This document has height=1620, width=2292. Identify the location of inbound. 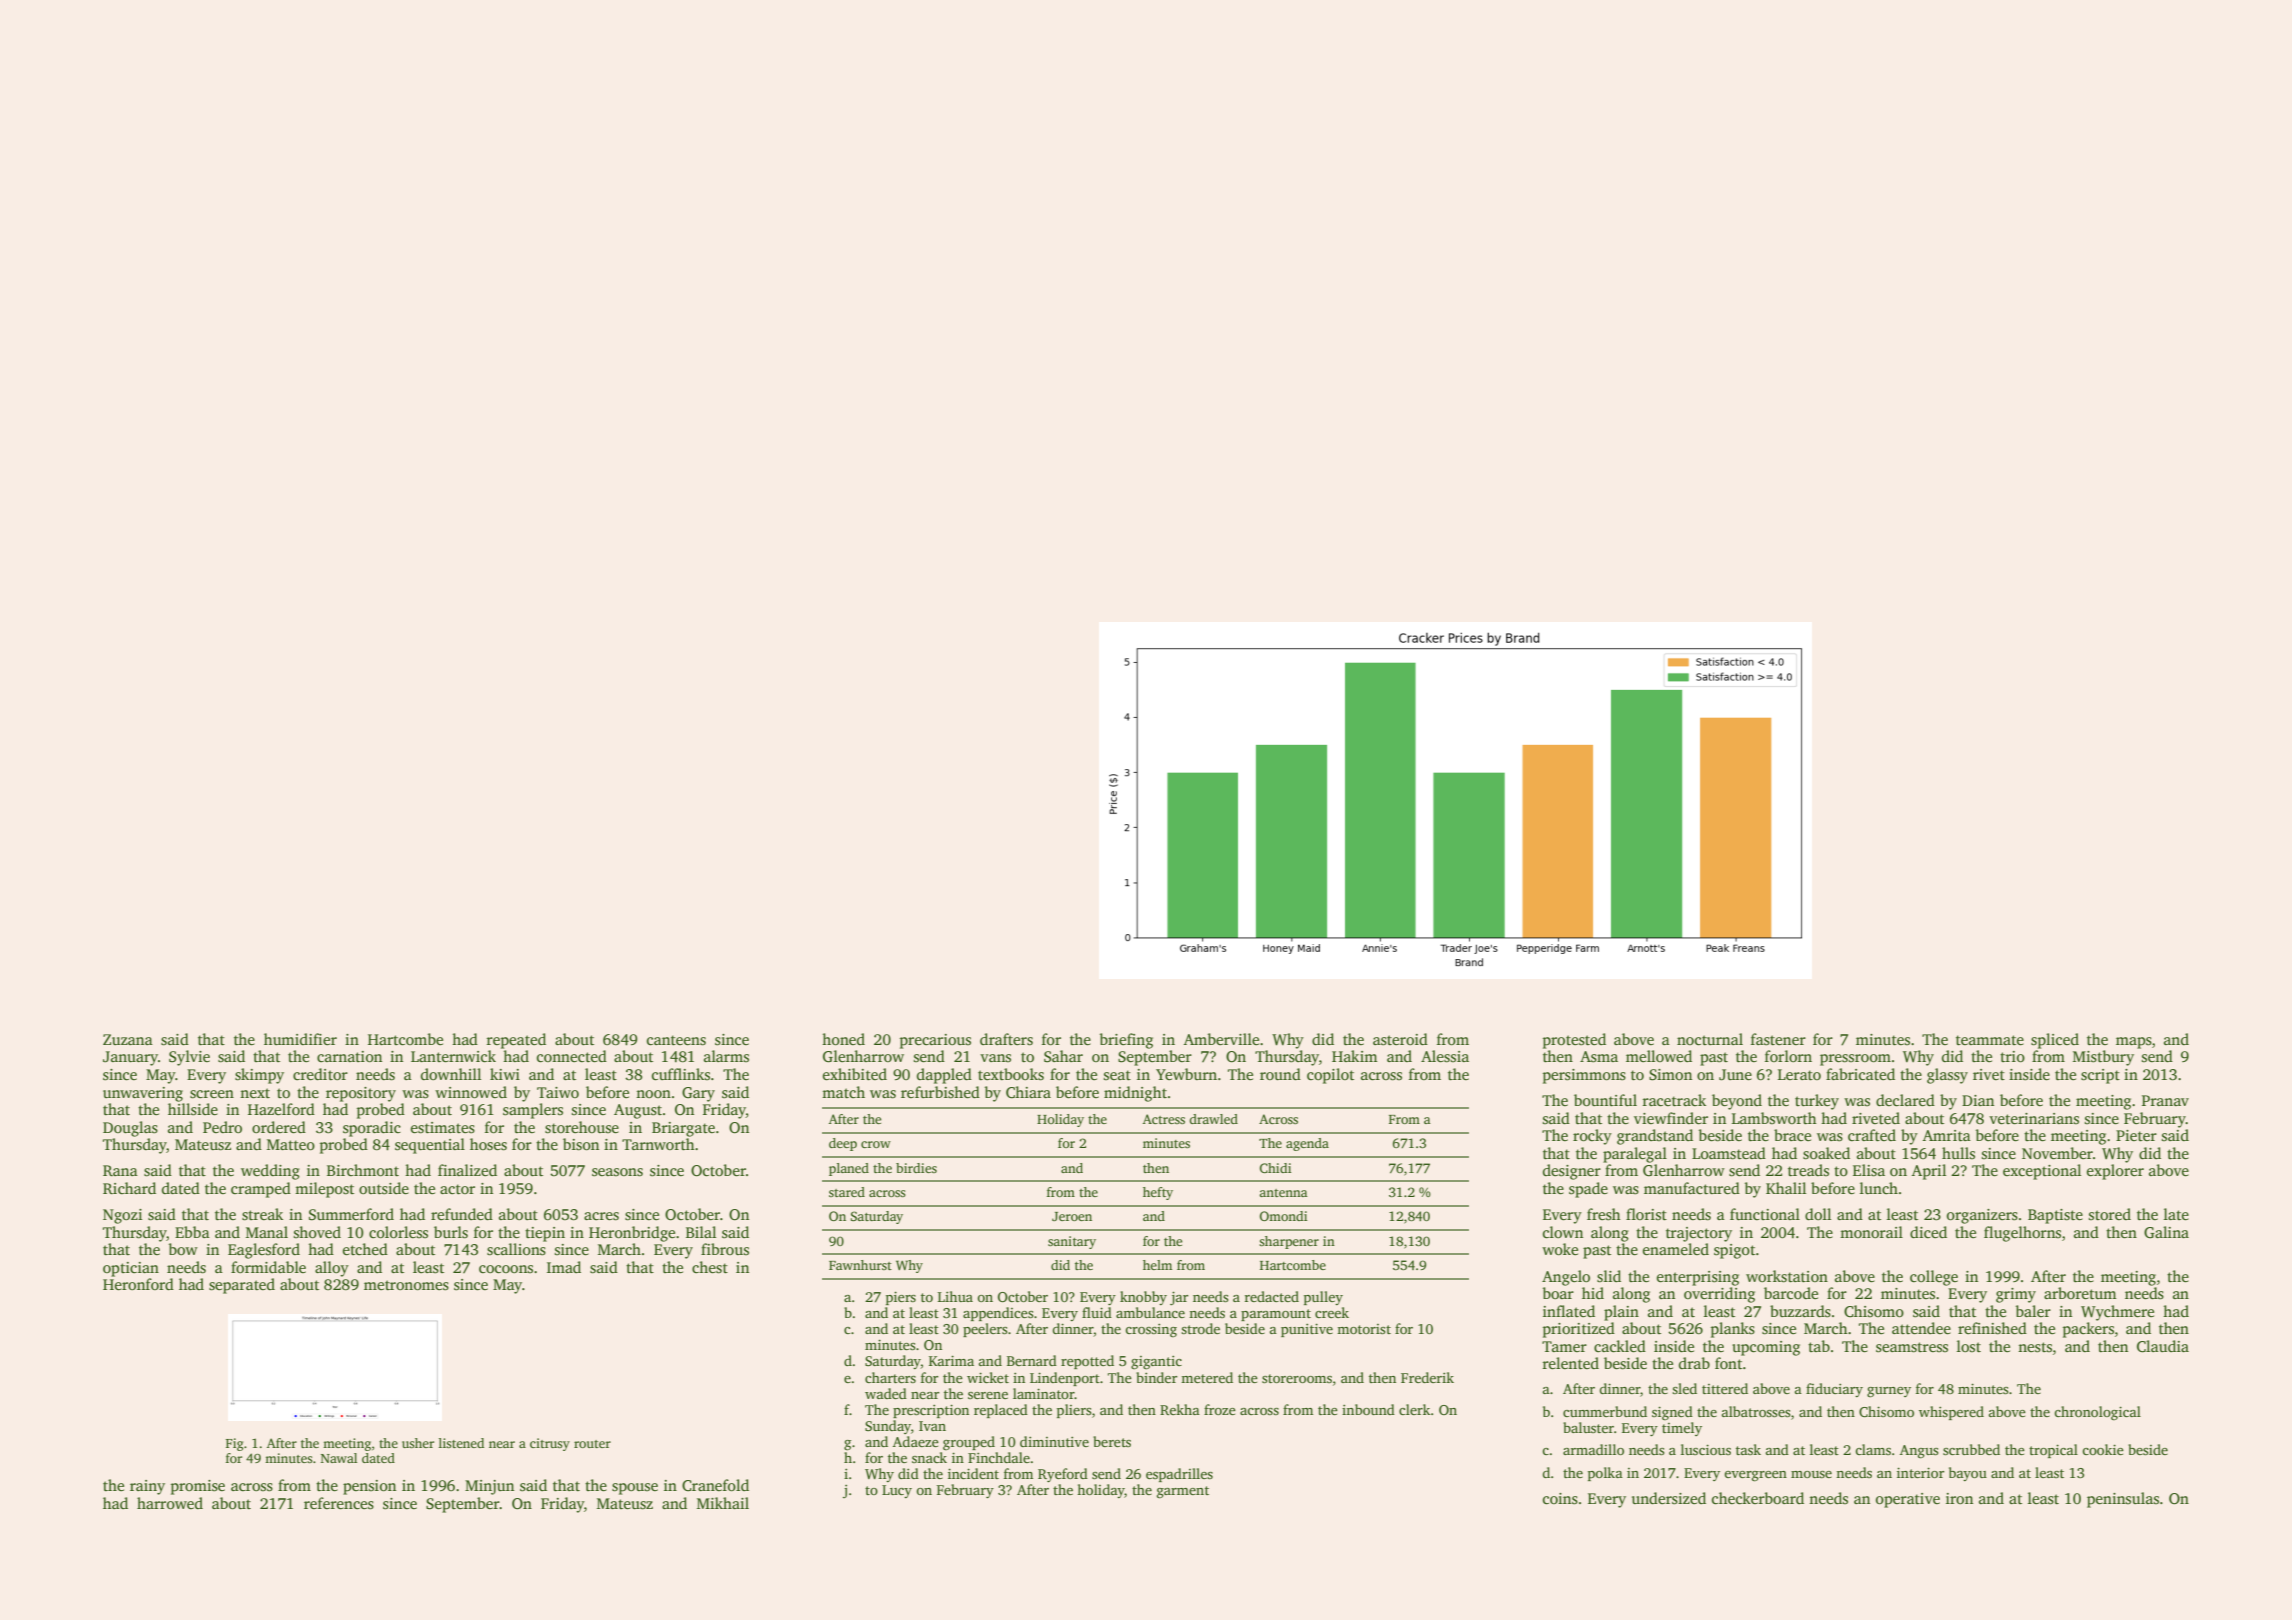
(1368, 1409).
